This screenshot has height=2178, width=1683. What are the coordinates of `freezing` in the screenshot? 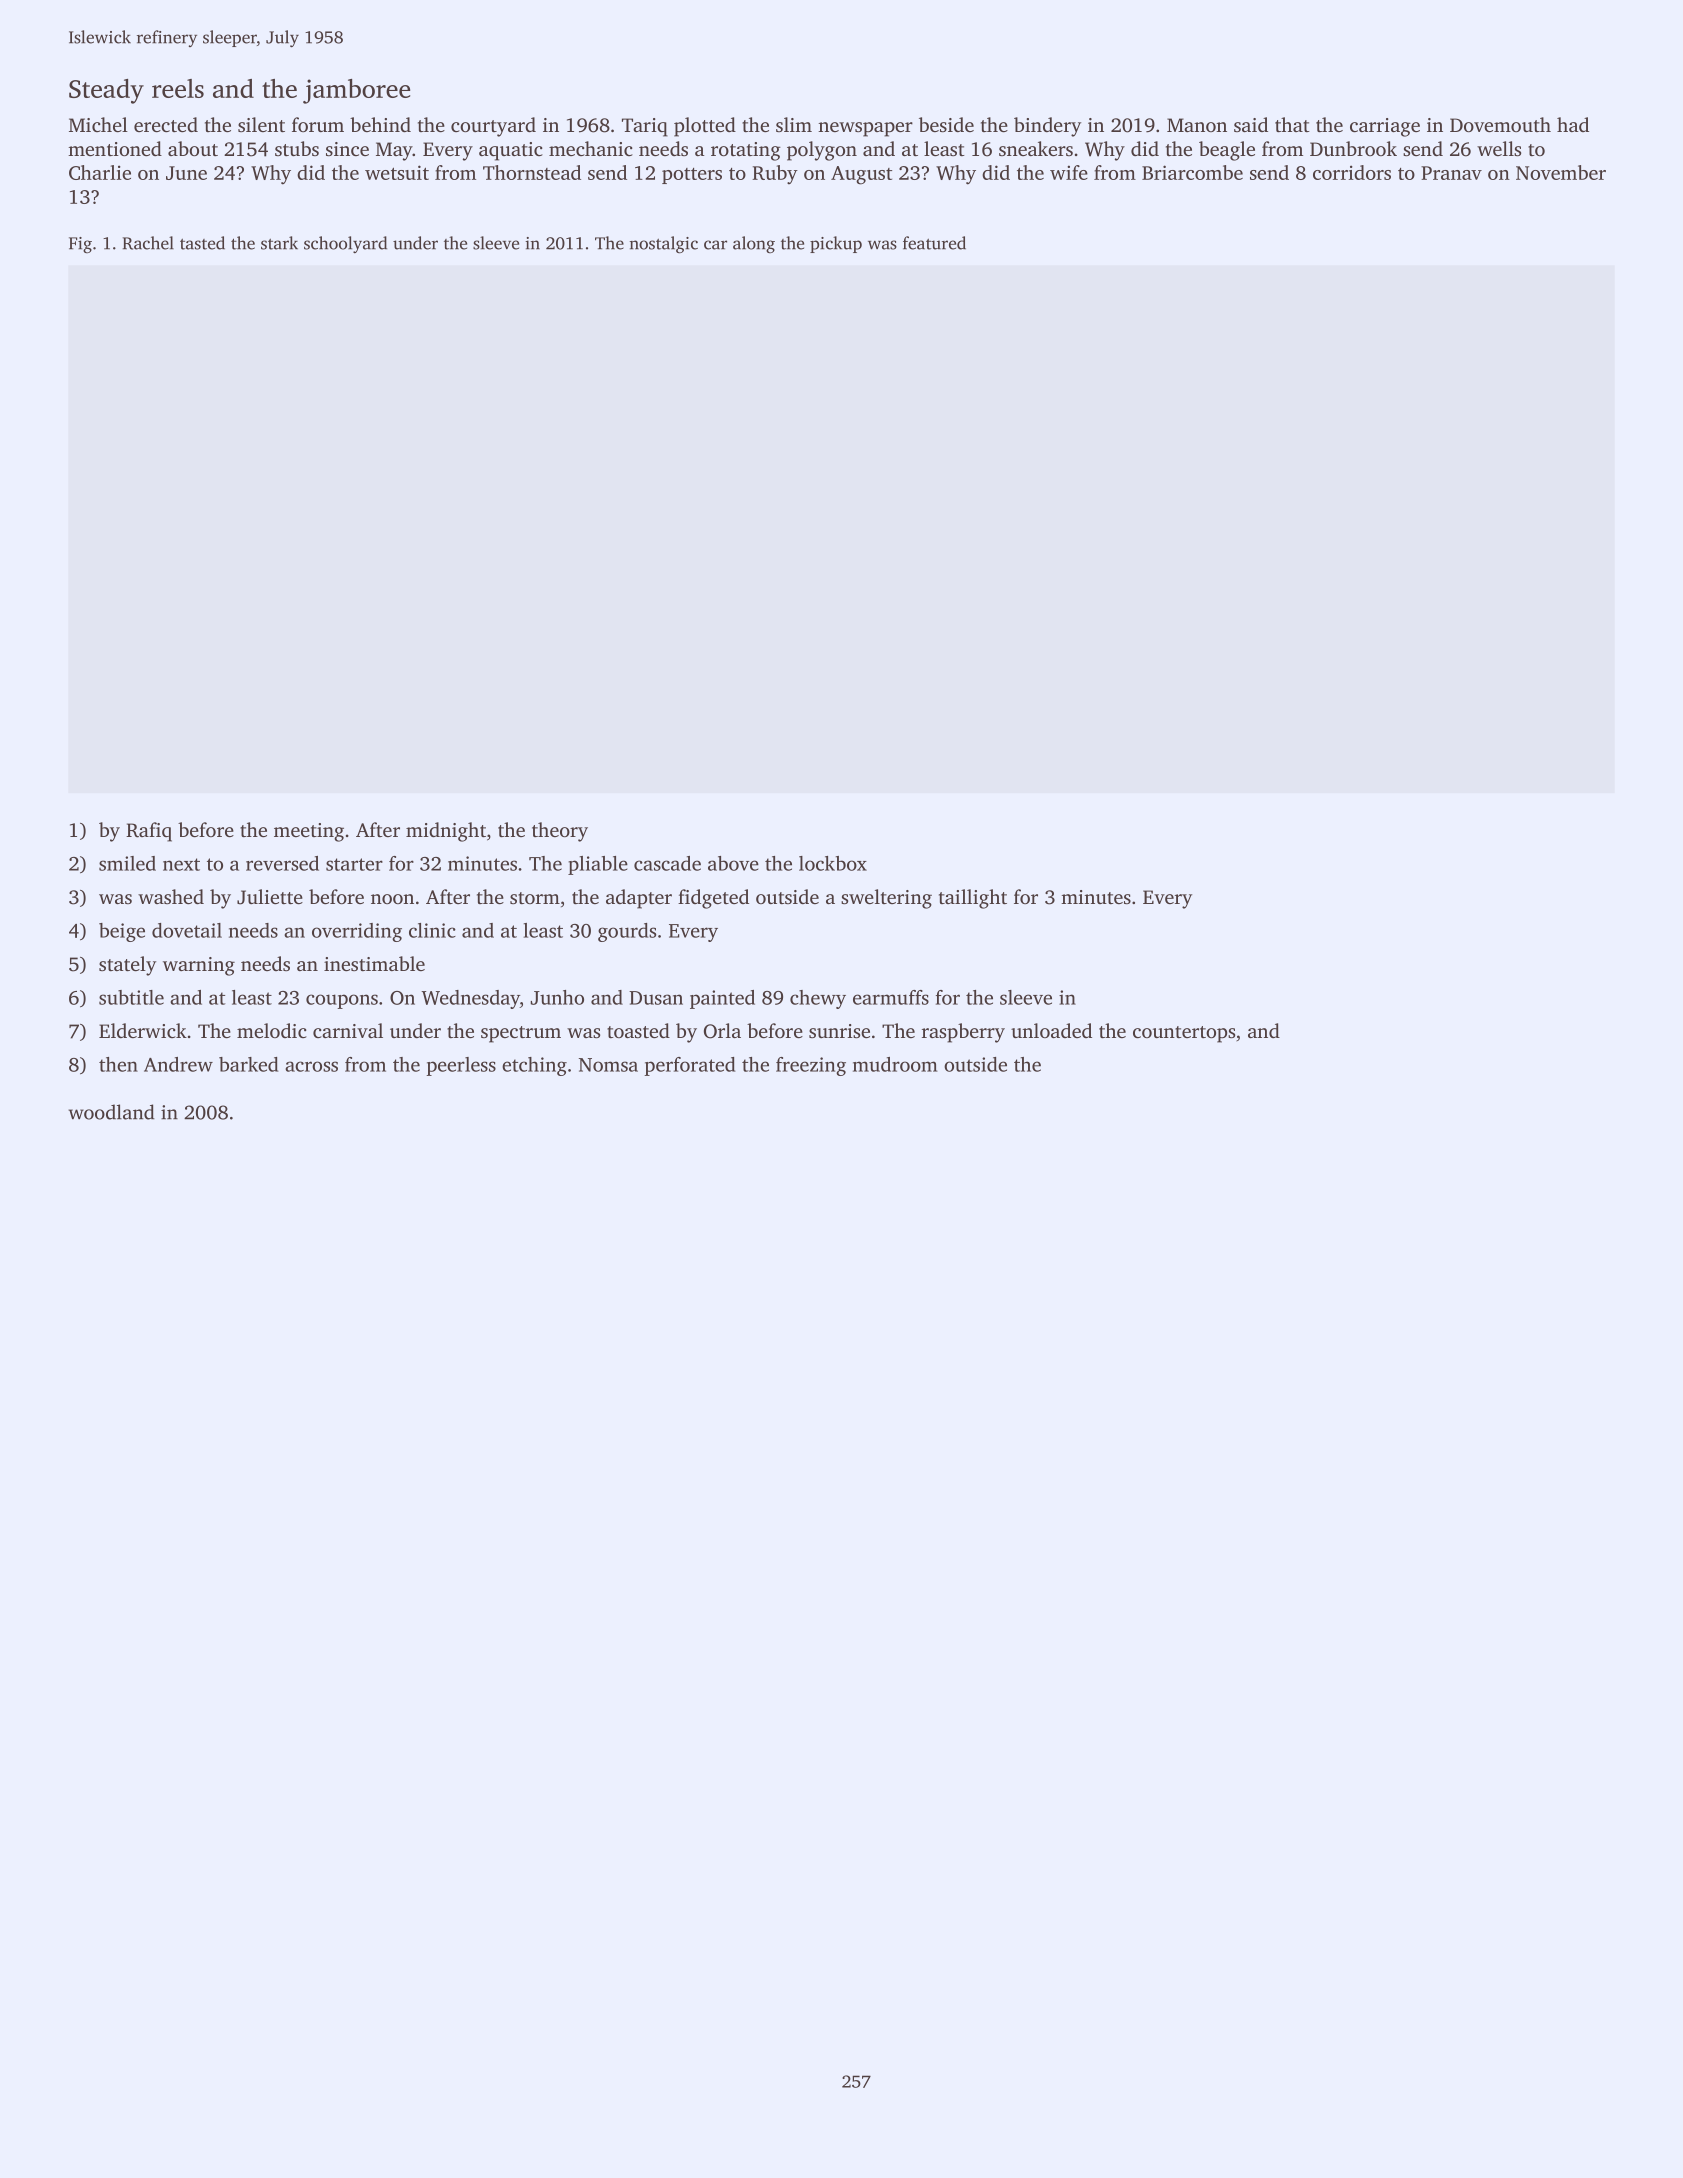 It's located at (811, 1066).
